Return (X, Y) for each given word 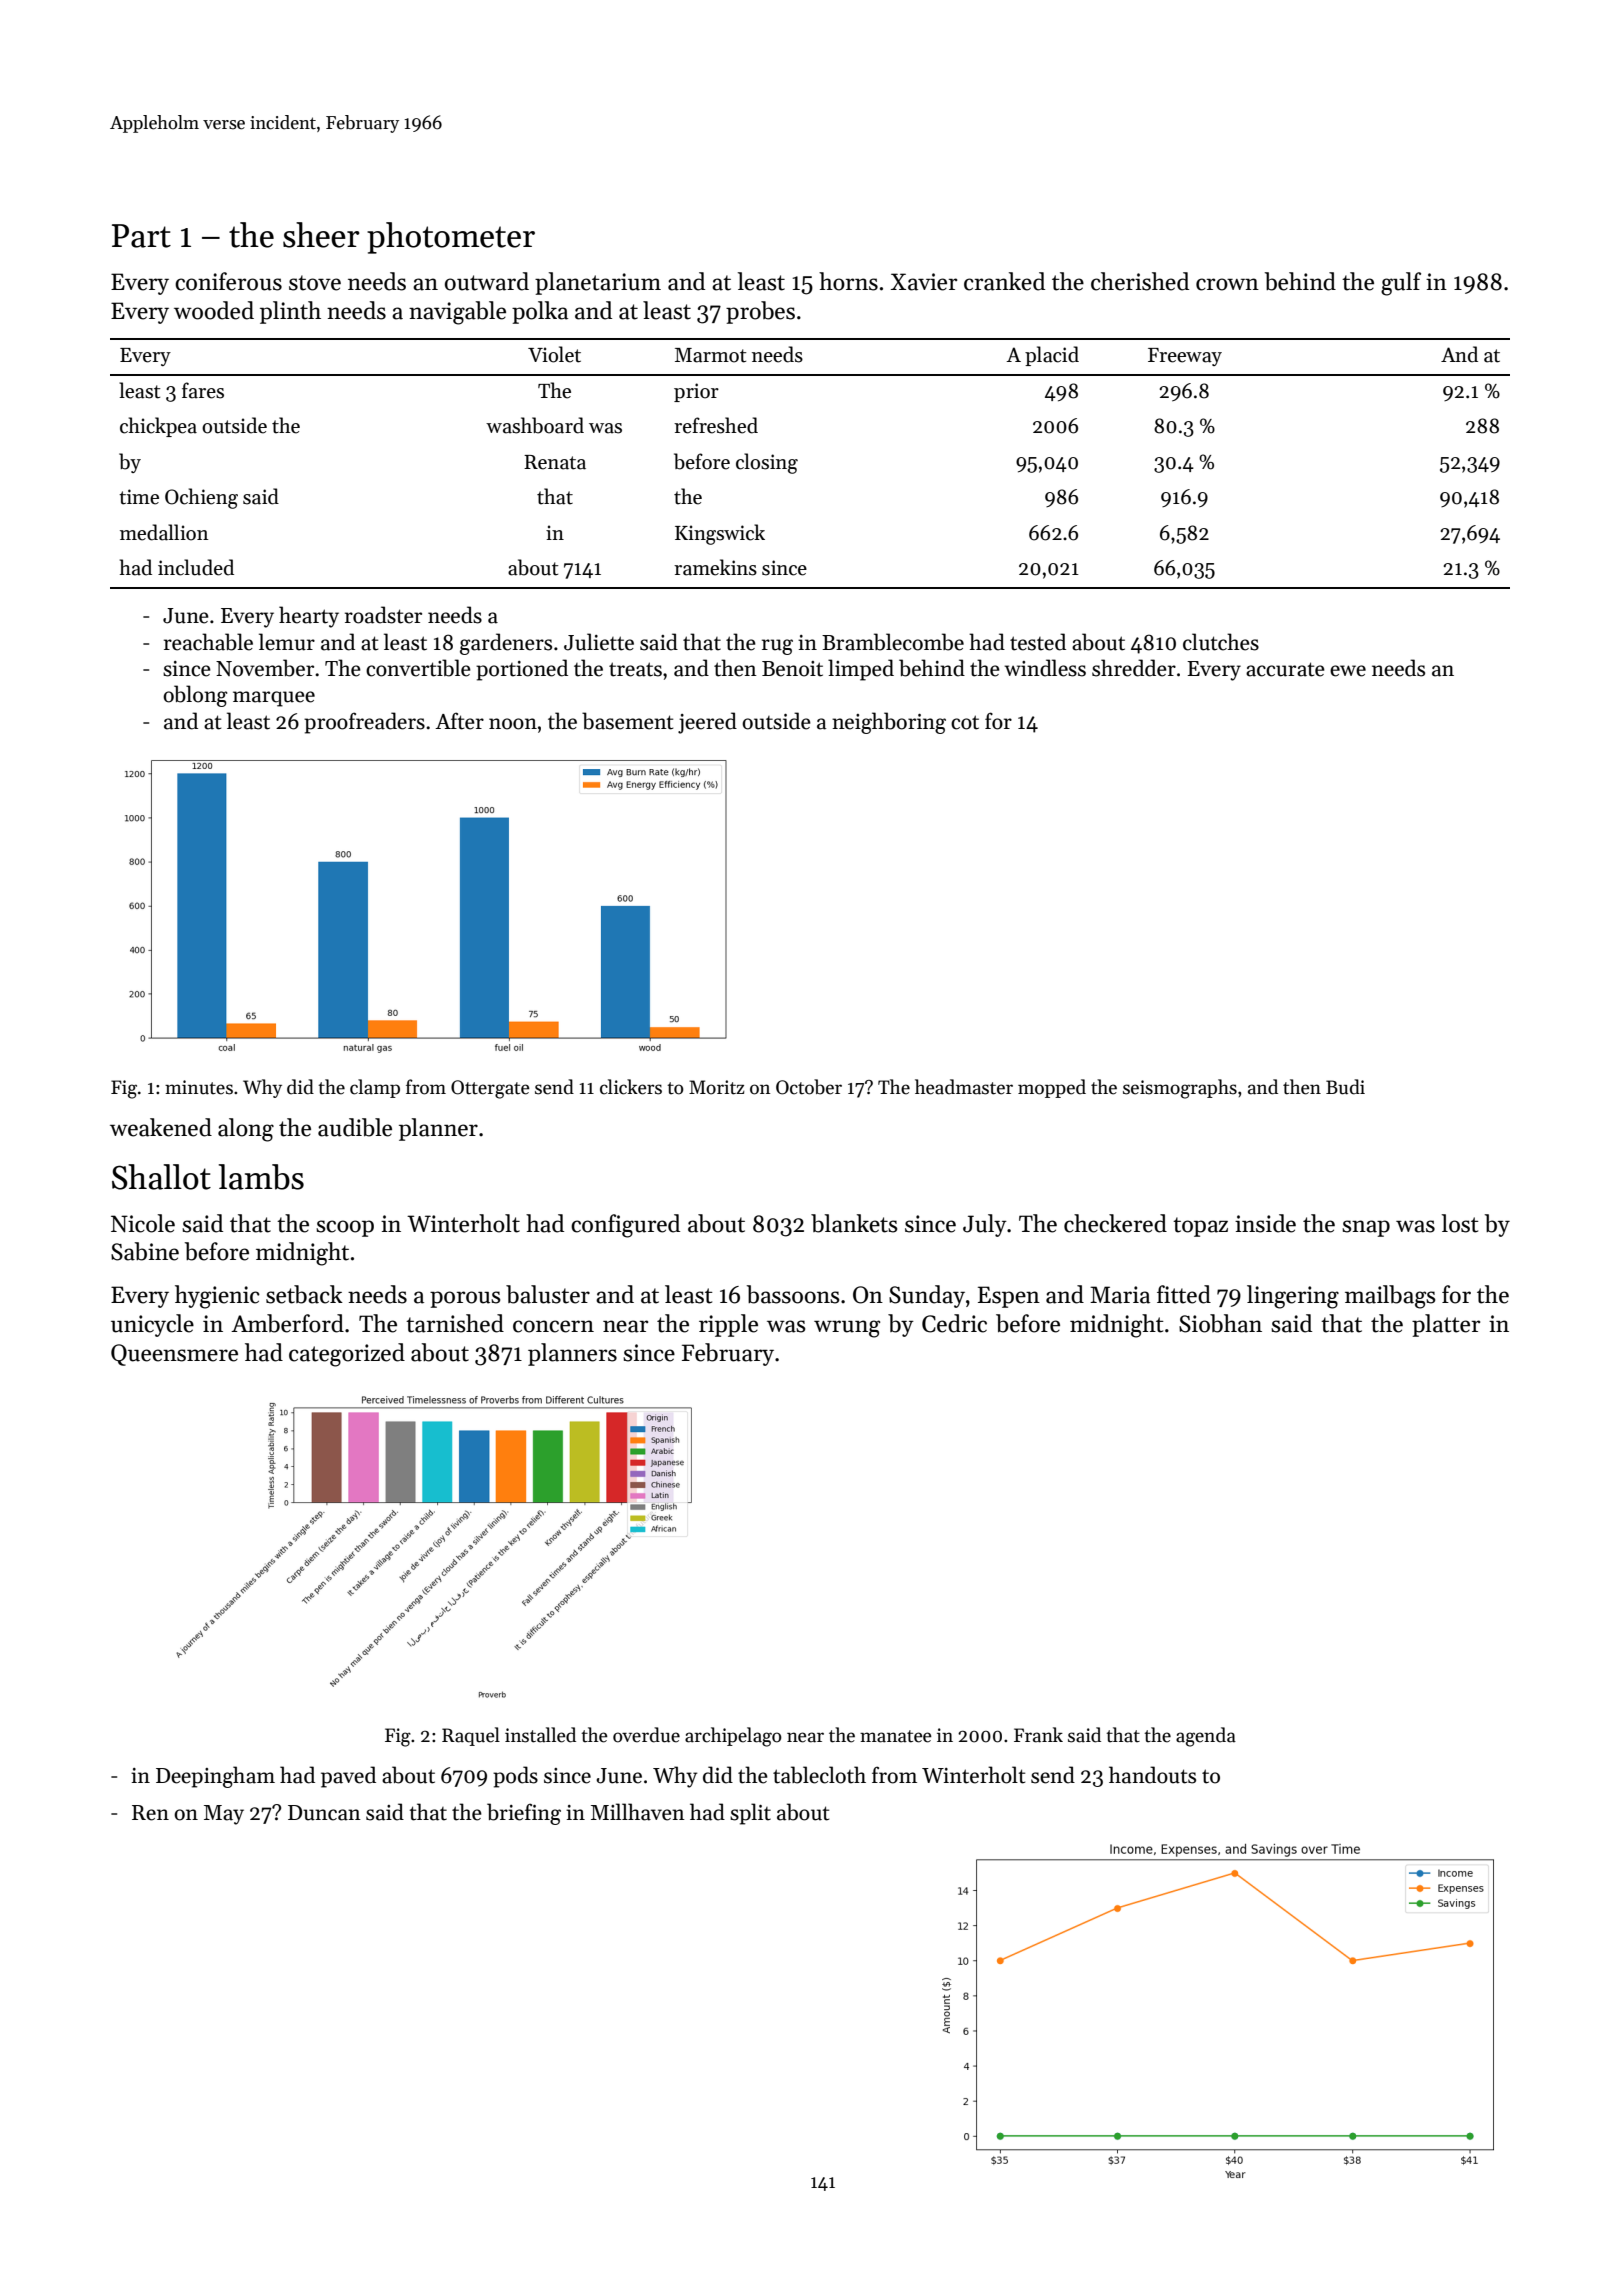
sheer (321, 235)
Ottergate (490, 1089)
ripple (728, 1325)
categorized (347, 1355)
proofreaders (364, 723)
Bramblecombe (893, 642)
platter (1446, 1325)
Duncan (324, 1813)
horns (848, 281)
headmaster (964, 1087)
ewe (1348, 671)
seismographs (1180, 1089)
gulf (1401, 284)
